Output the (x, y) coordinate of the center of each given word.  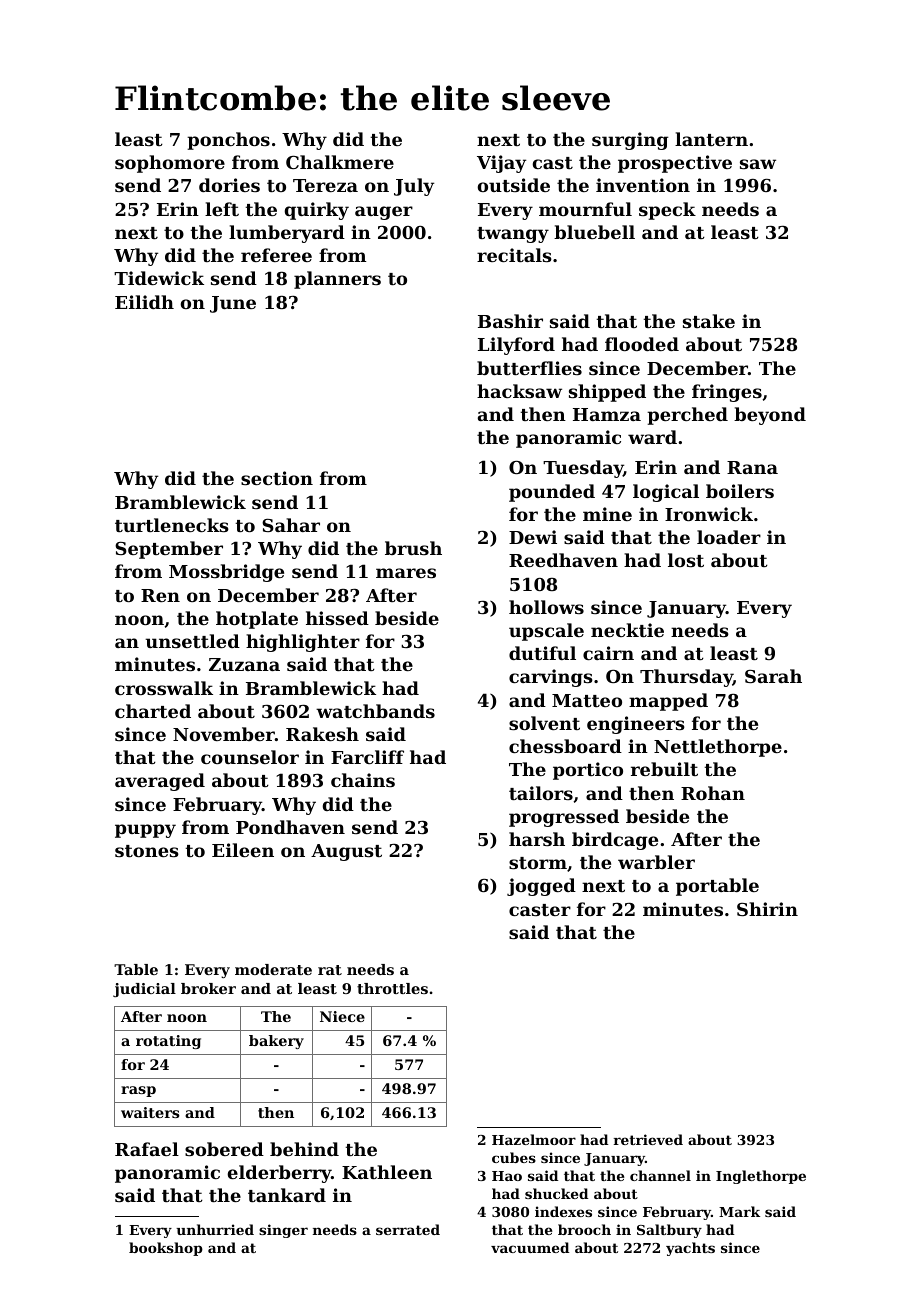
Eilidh (144, 302)
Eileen (243, 850)
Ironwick (709, 514)
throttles (392, 988)
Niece (342, 1016)
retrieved (648, 1139)
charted (153, 711)
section (277, 478)
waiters (150, 1112)
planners (337, 280)
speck (667, 211)
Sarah (773, 676)
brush (413, 548)
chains (363, 780)
